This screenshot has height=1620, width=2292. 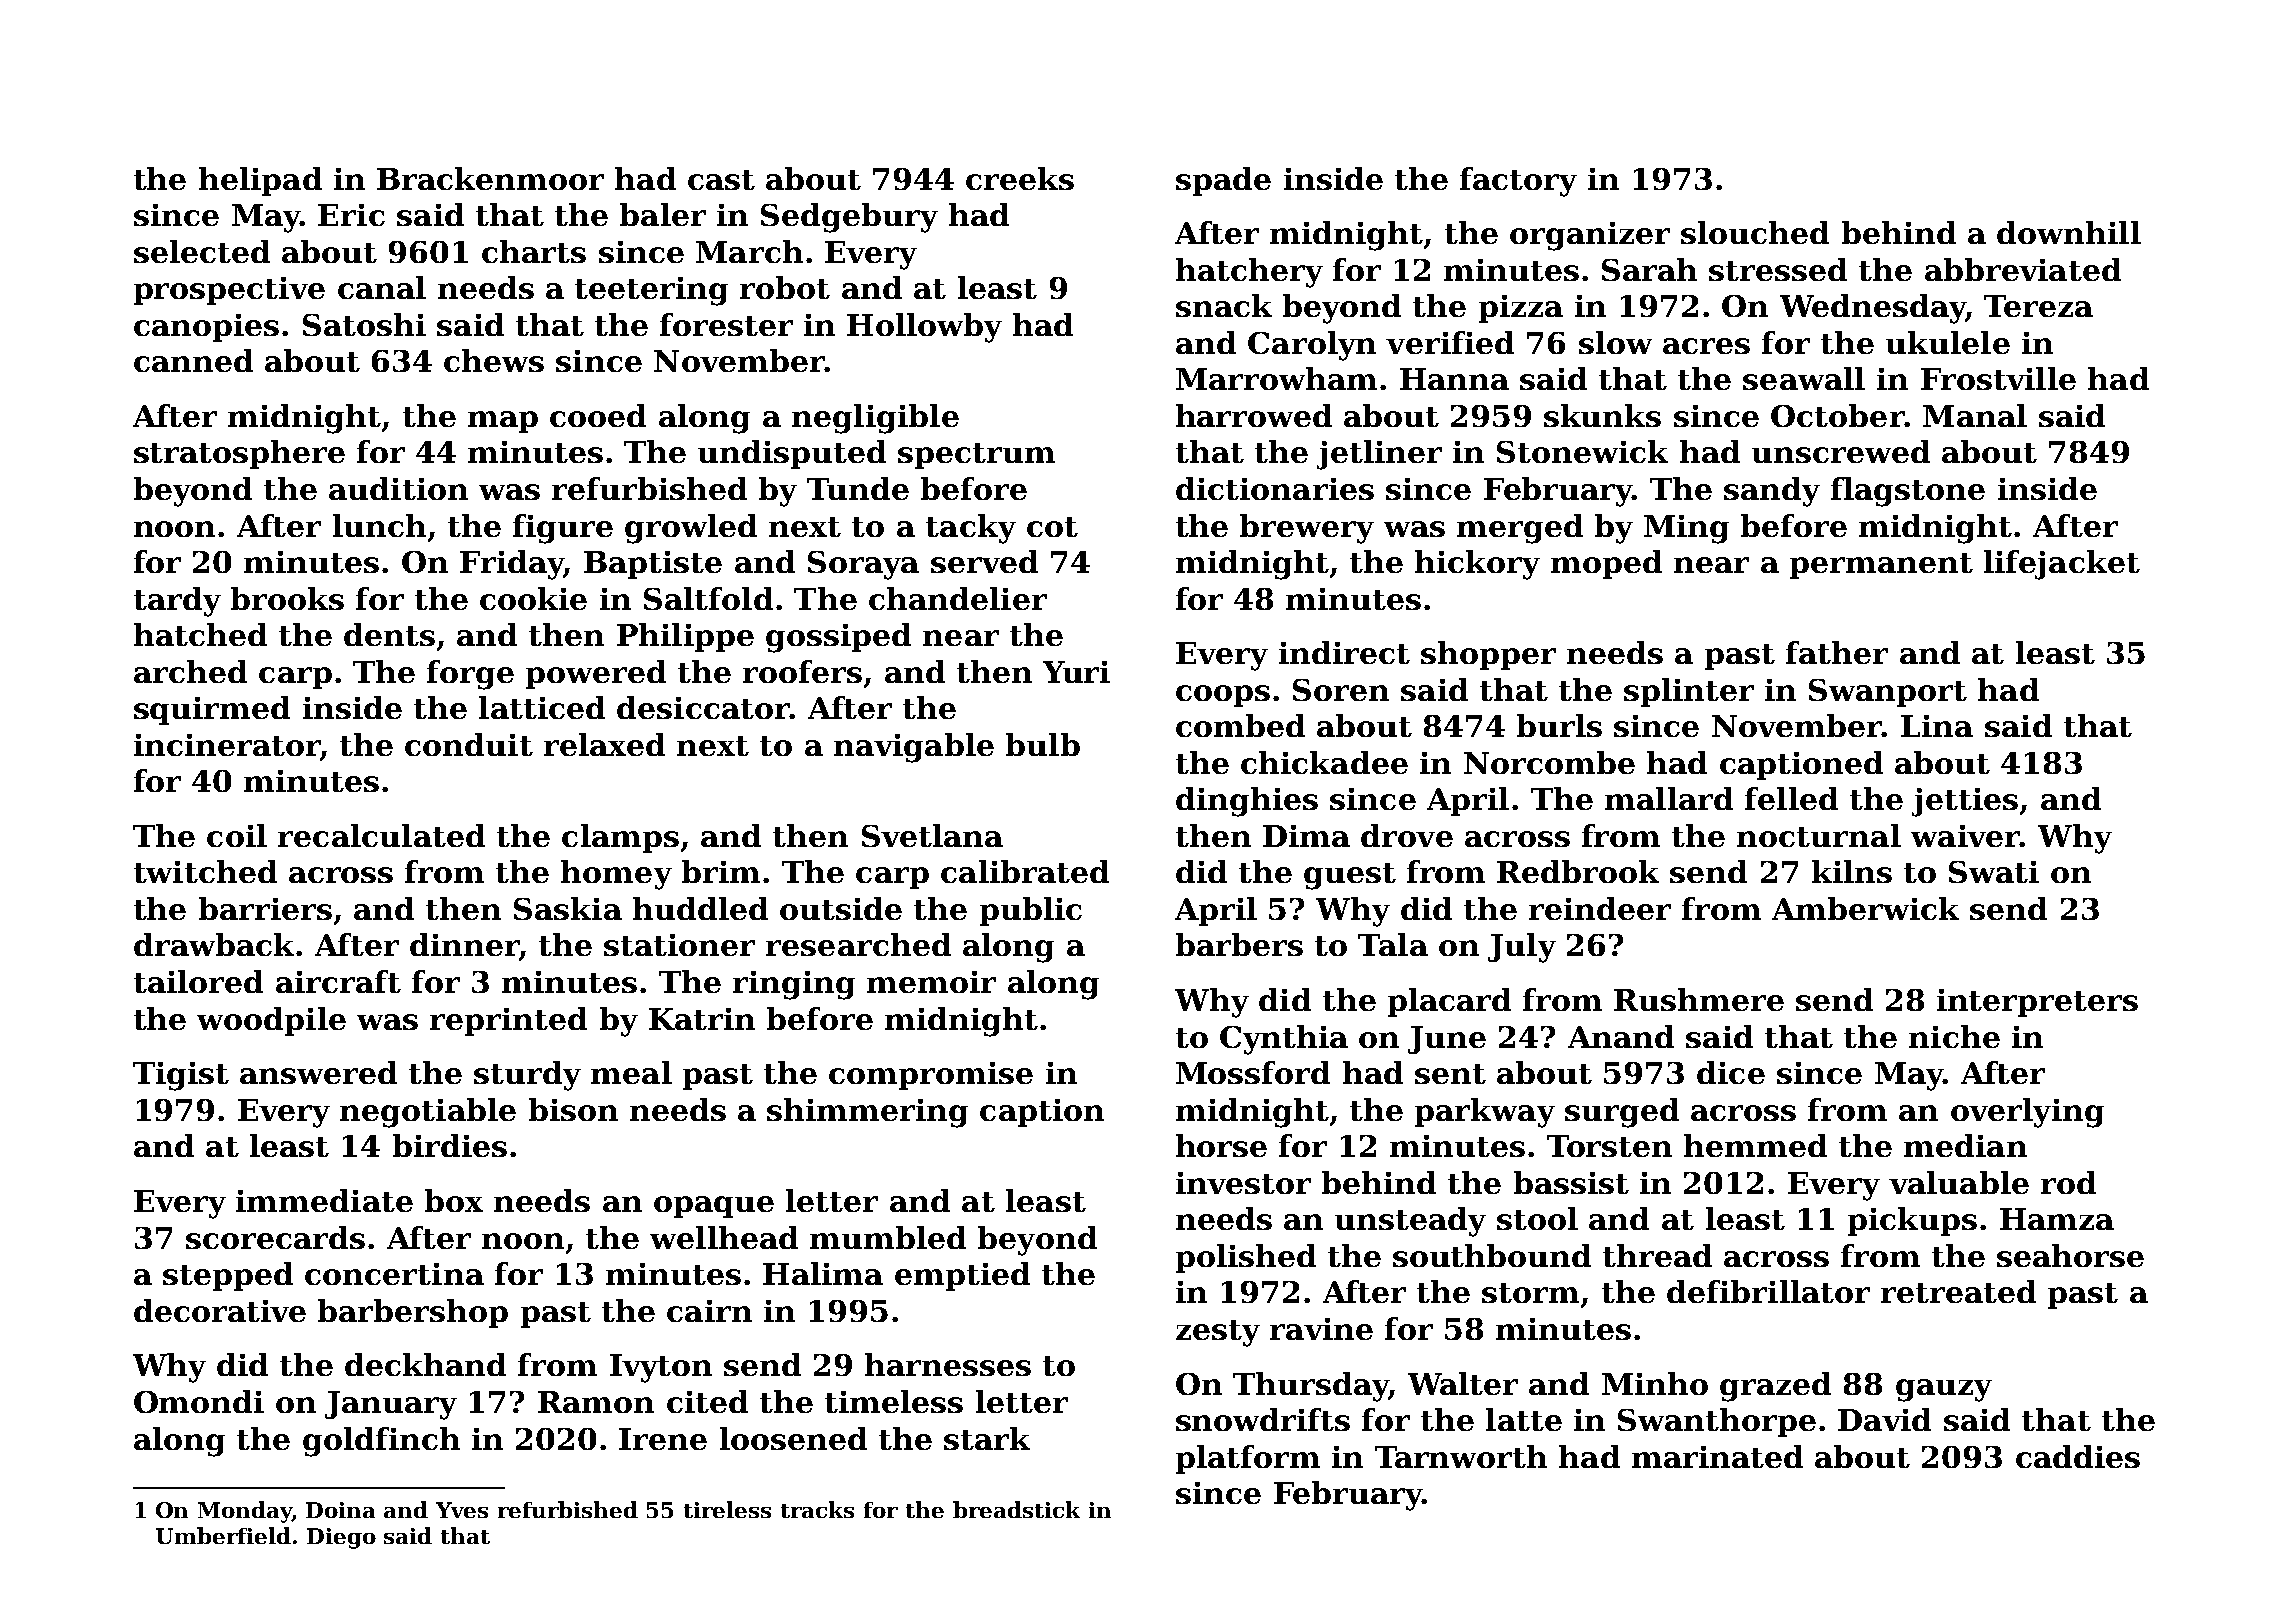 What do you see at coordinates (324, 1200) in the screenshot?
I see `immediate` at bounding box center [324, 1200].
